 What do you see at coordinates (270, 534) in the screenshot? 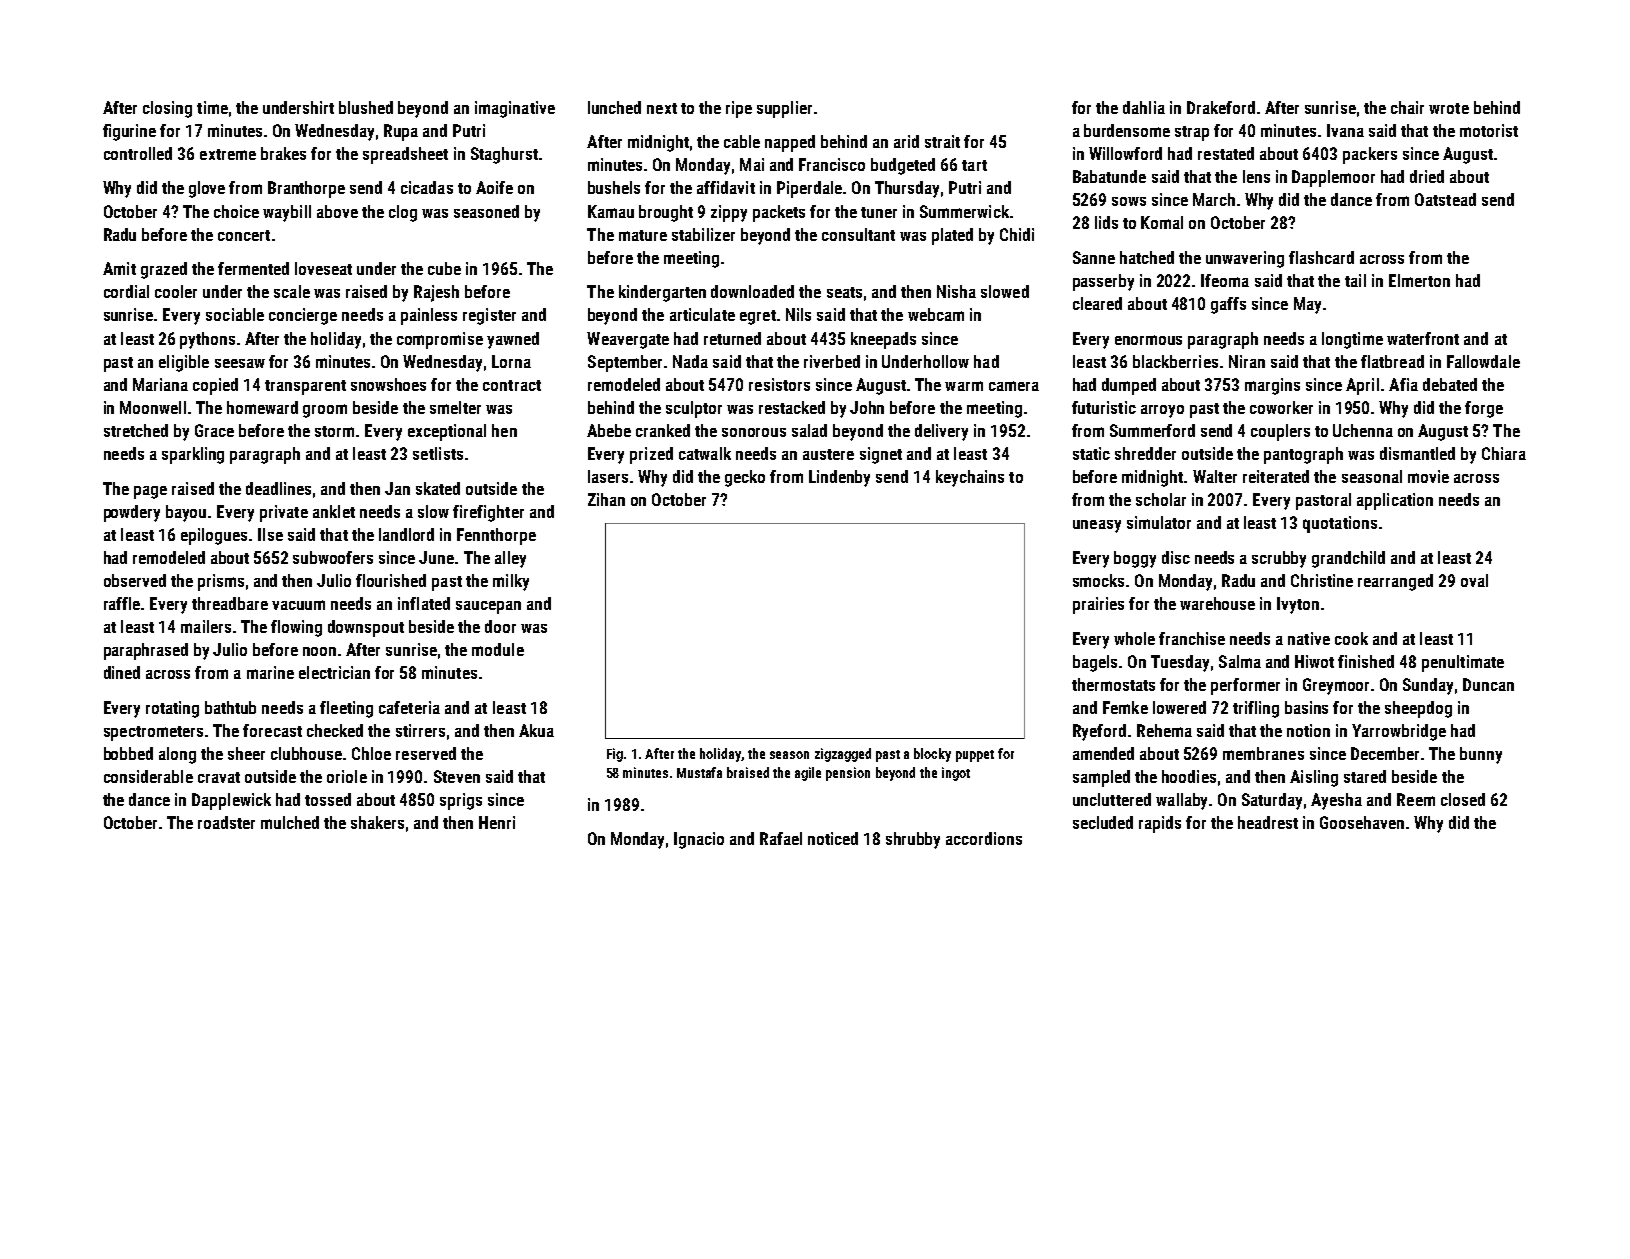
I see `Ilse` at bounding box center [270, 534].
